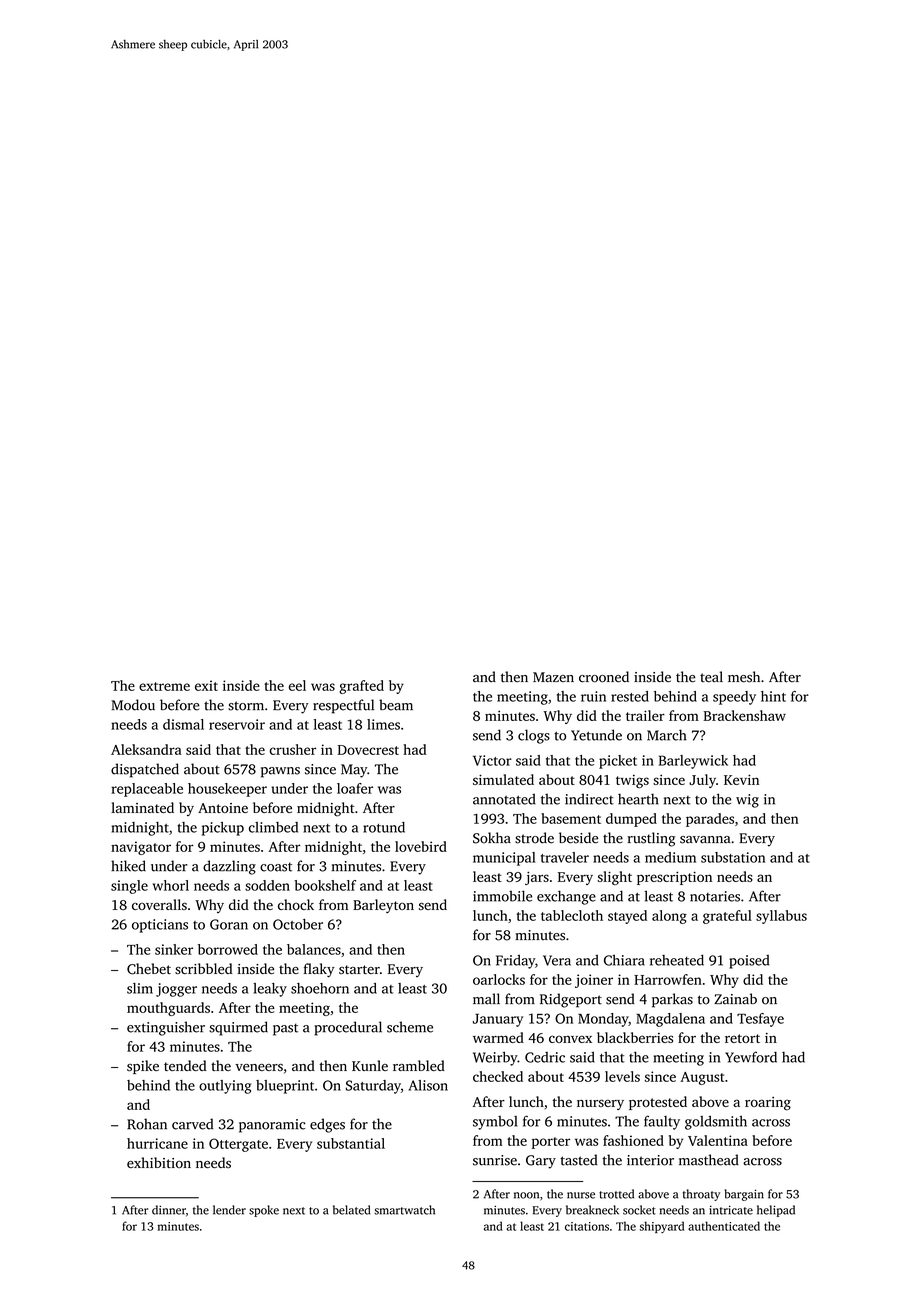  Describe the element at coordinates (741, 779) in the document. I see `Kevin` at that location.
